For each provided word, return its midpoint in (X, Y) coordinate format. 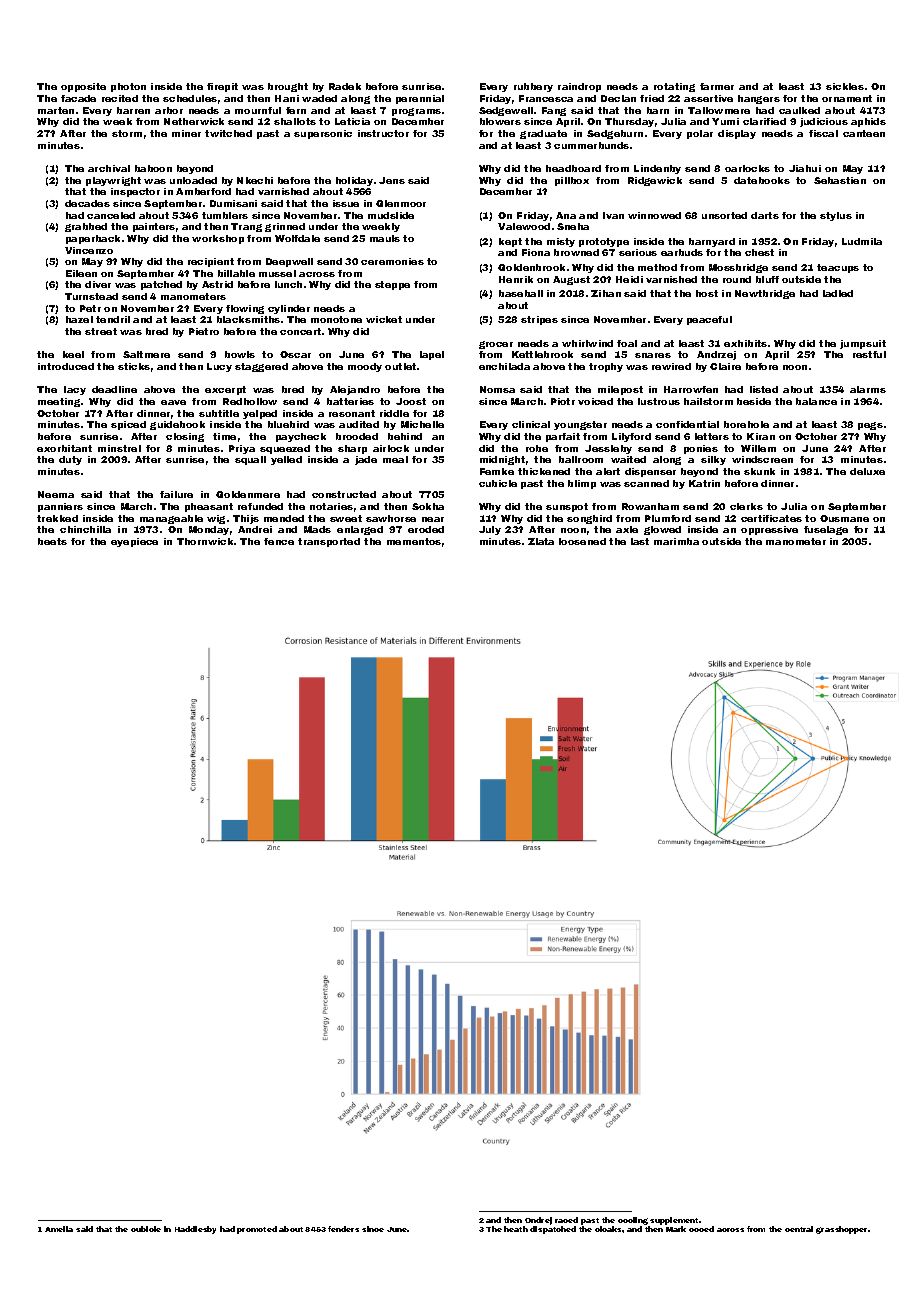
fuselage (826, 530)
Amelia (59, 1229)
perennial (420, 99)
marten (56, 110)
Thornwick (205, 541)
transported (329, 542)
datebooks (762, 180)
